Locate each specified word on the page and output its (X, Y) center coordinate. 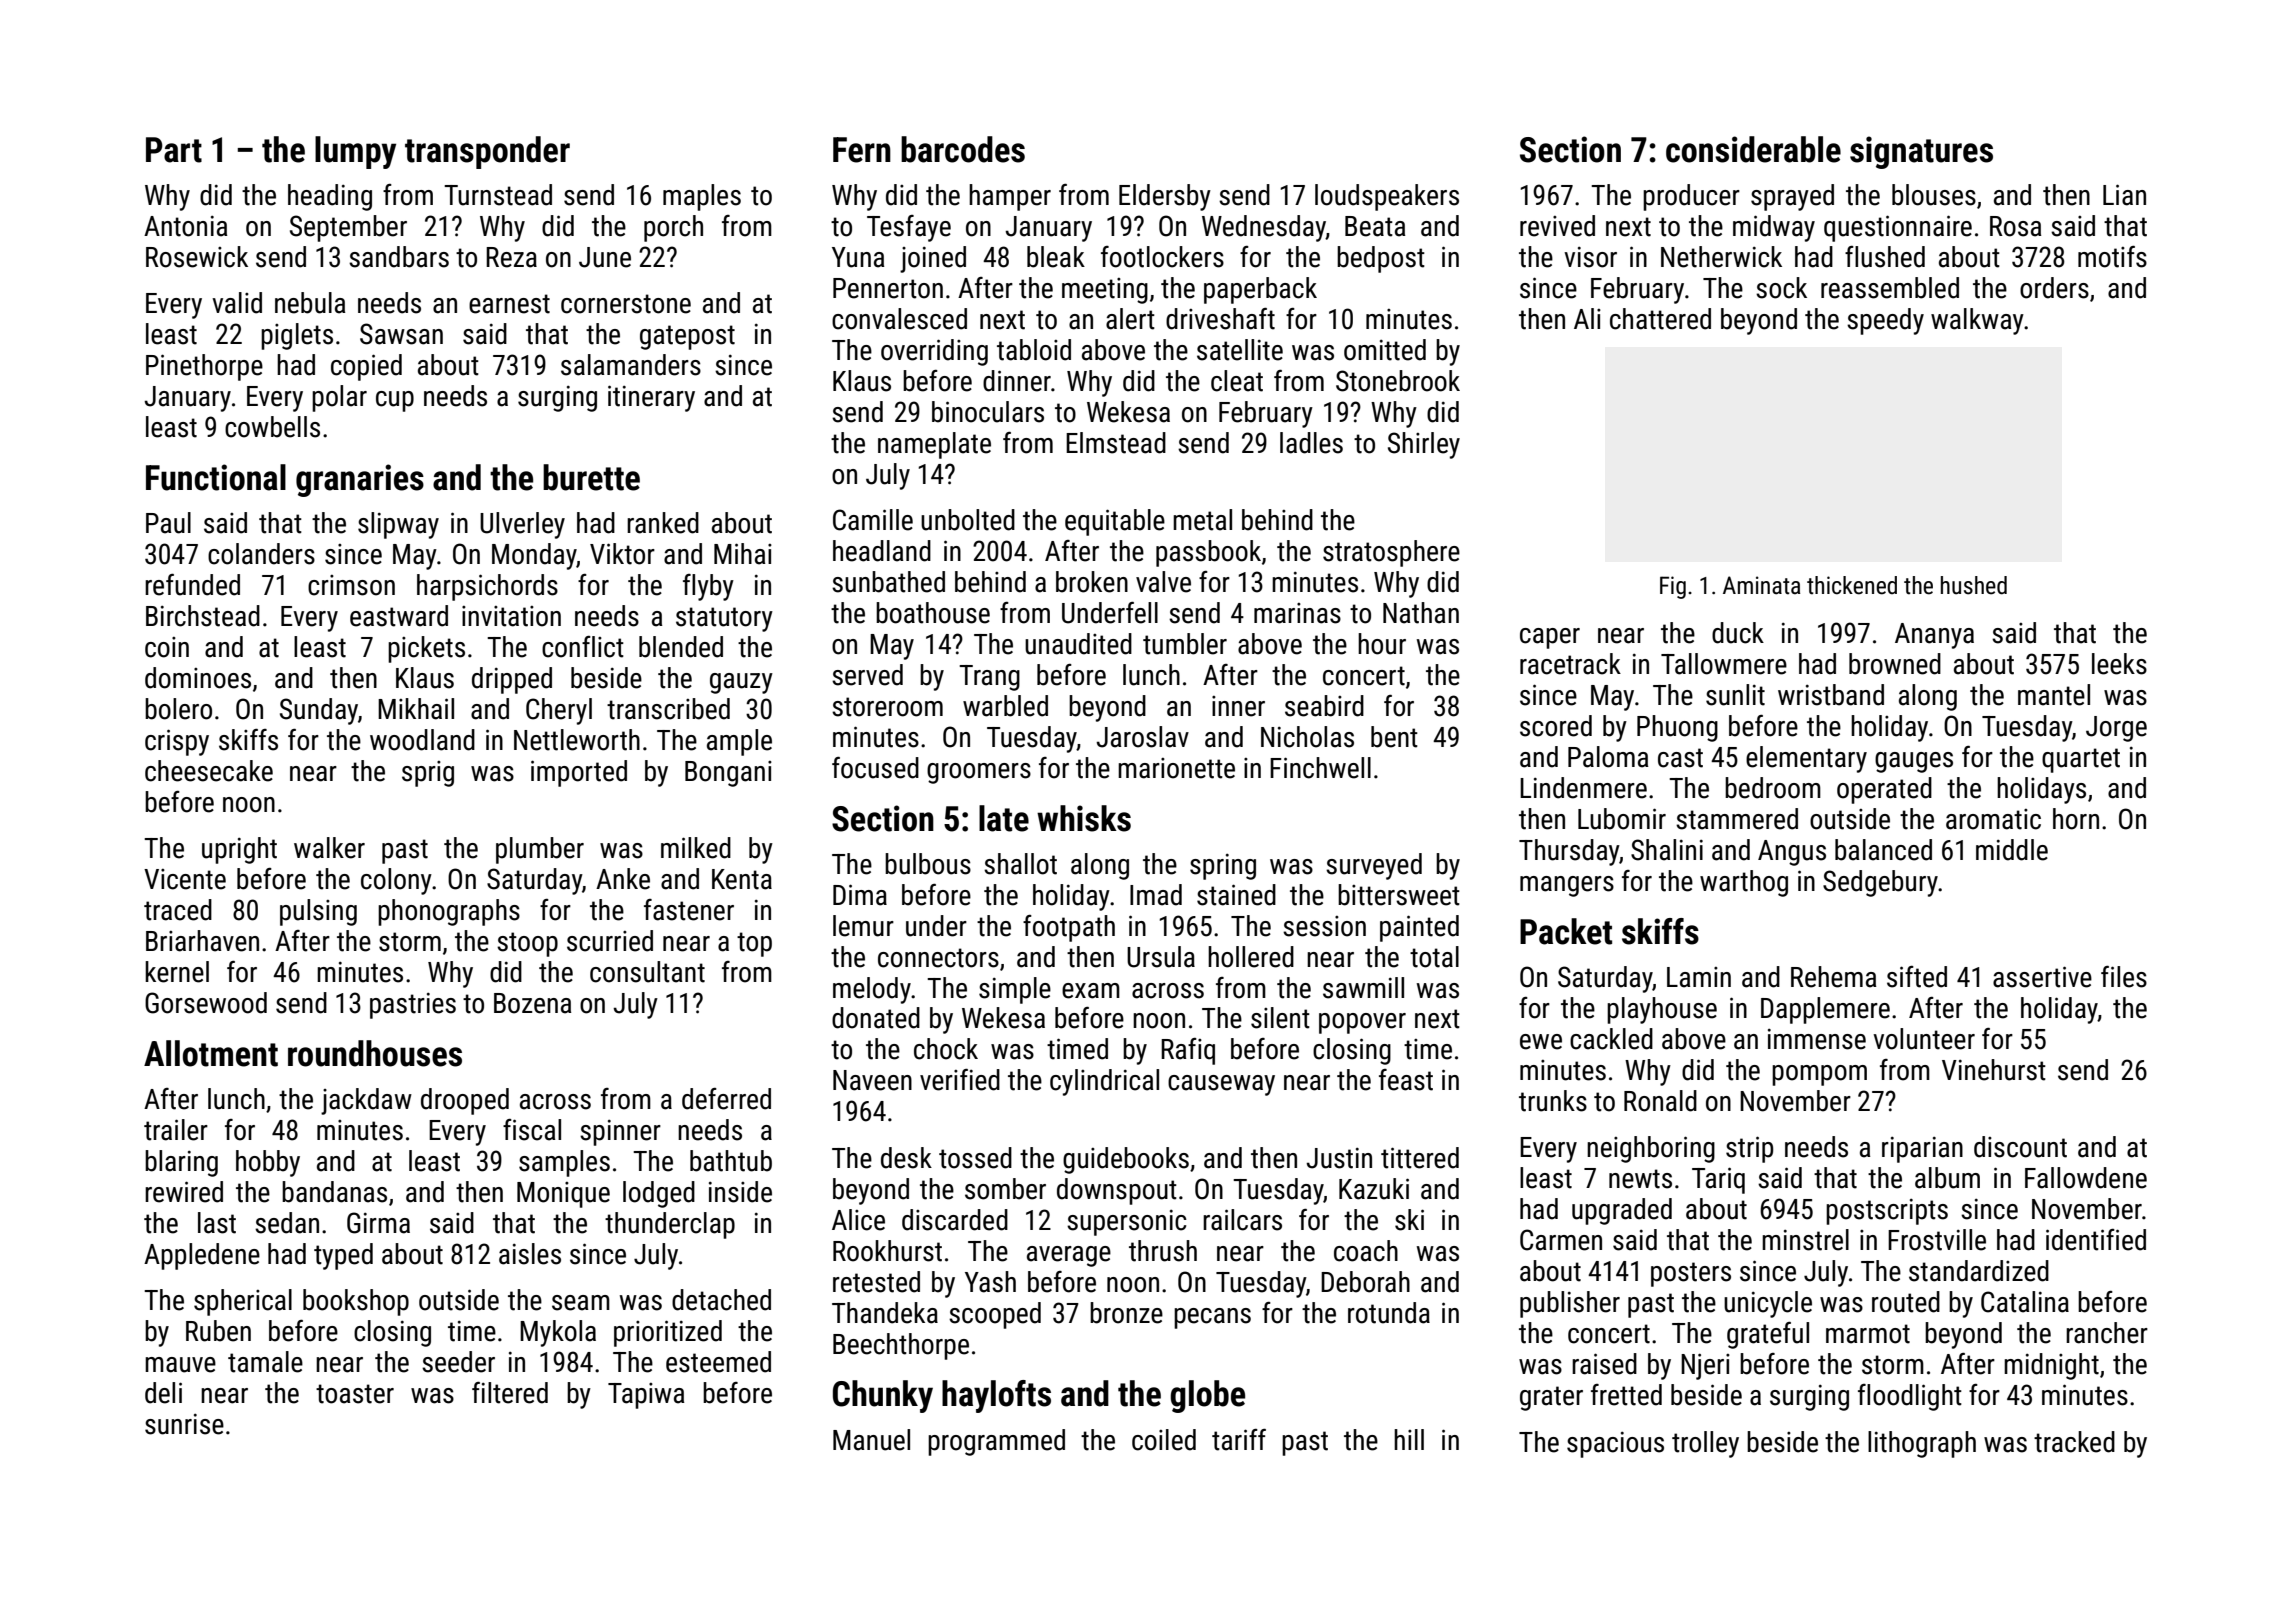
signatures (1921, 152)
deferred (726, 1099)
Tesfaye (909, 228)
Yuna (858, 257)
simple (1015, 990)
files (2124, 977)
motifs (2112, 257)
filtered (510, 1393)
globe (1207, 1396)
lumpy (355, 152)
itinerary (651, 398)
